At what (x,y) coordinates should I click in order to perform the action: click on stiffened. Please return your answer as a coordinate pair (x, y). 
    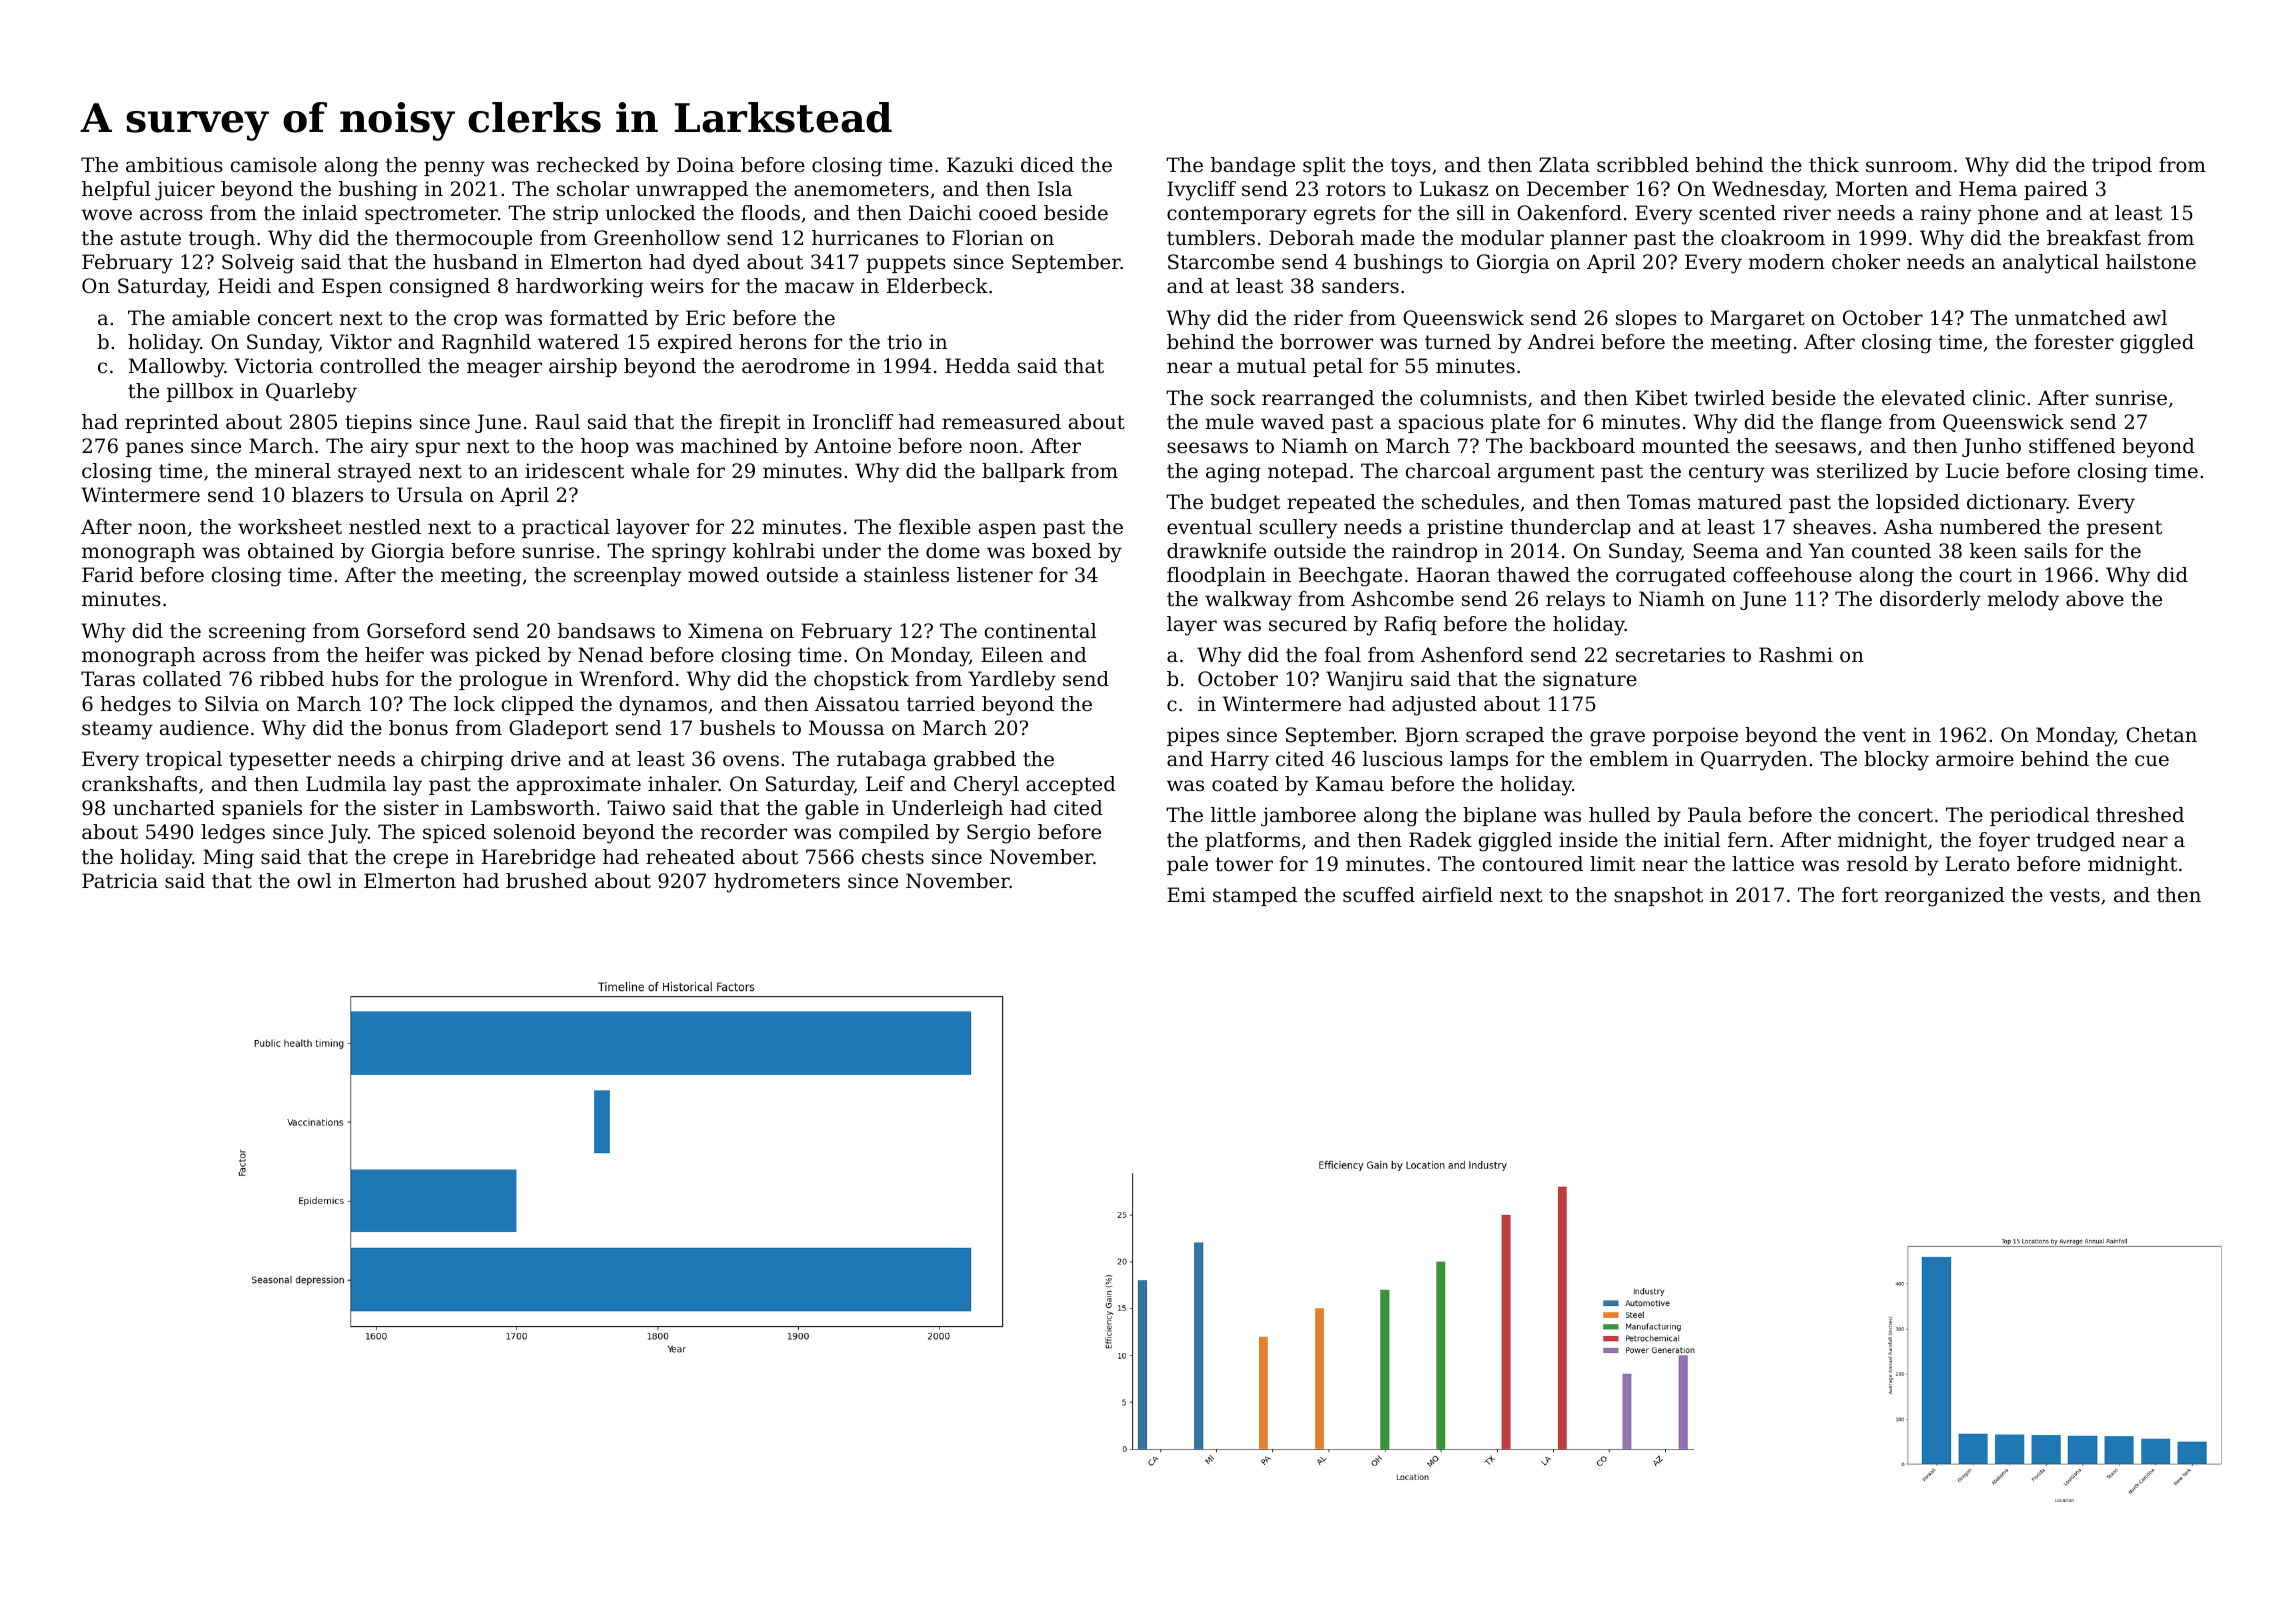
    Looking at the image, I should click on (2072, 446).
